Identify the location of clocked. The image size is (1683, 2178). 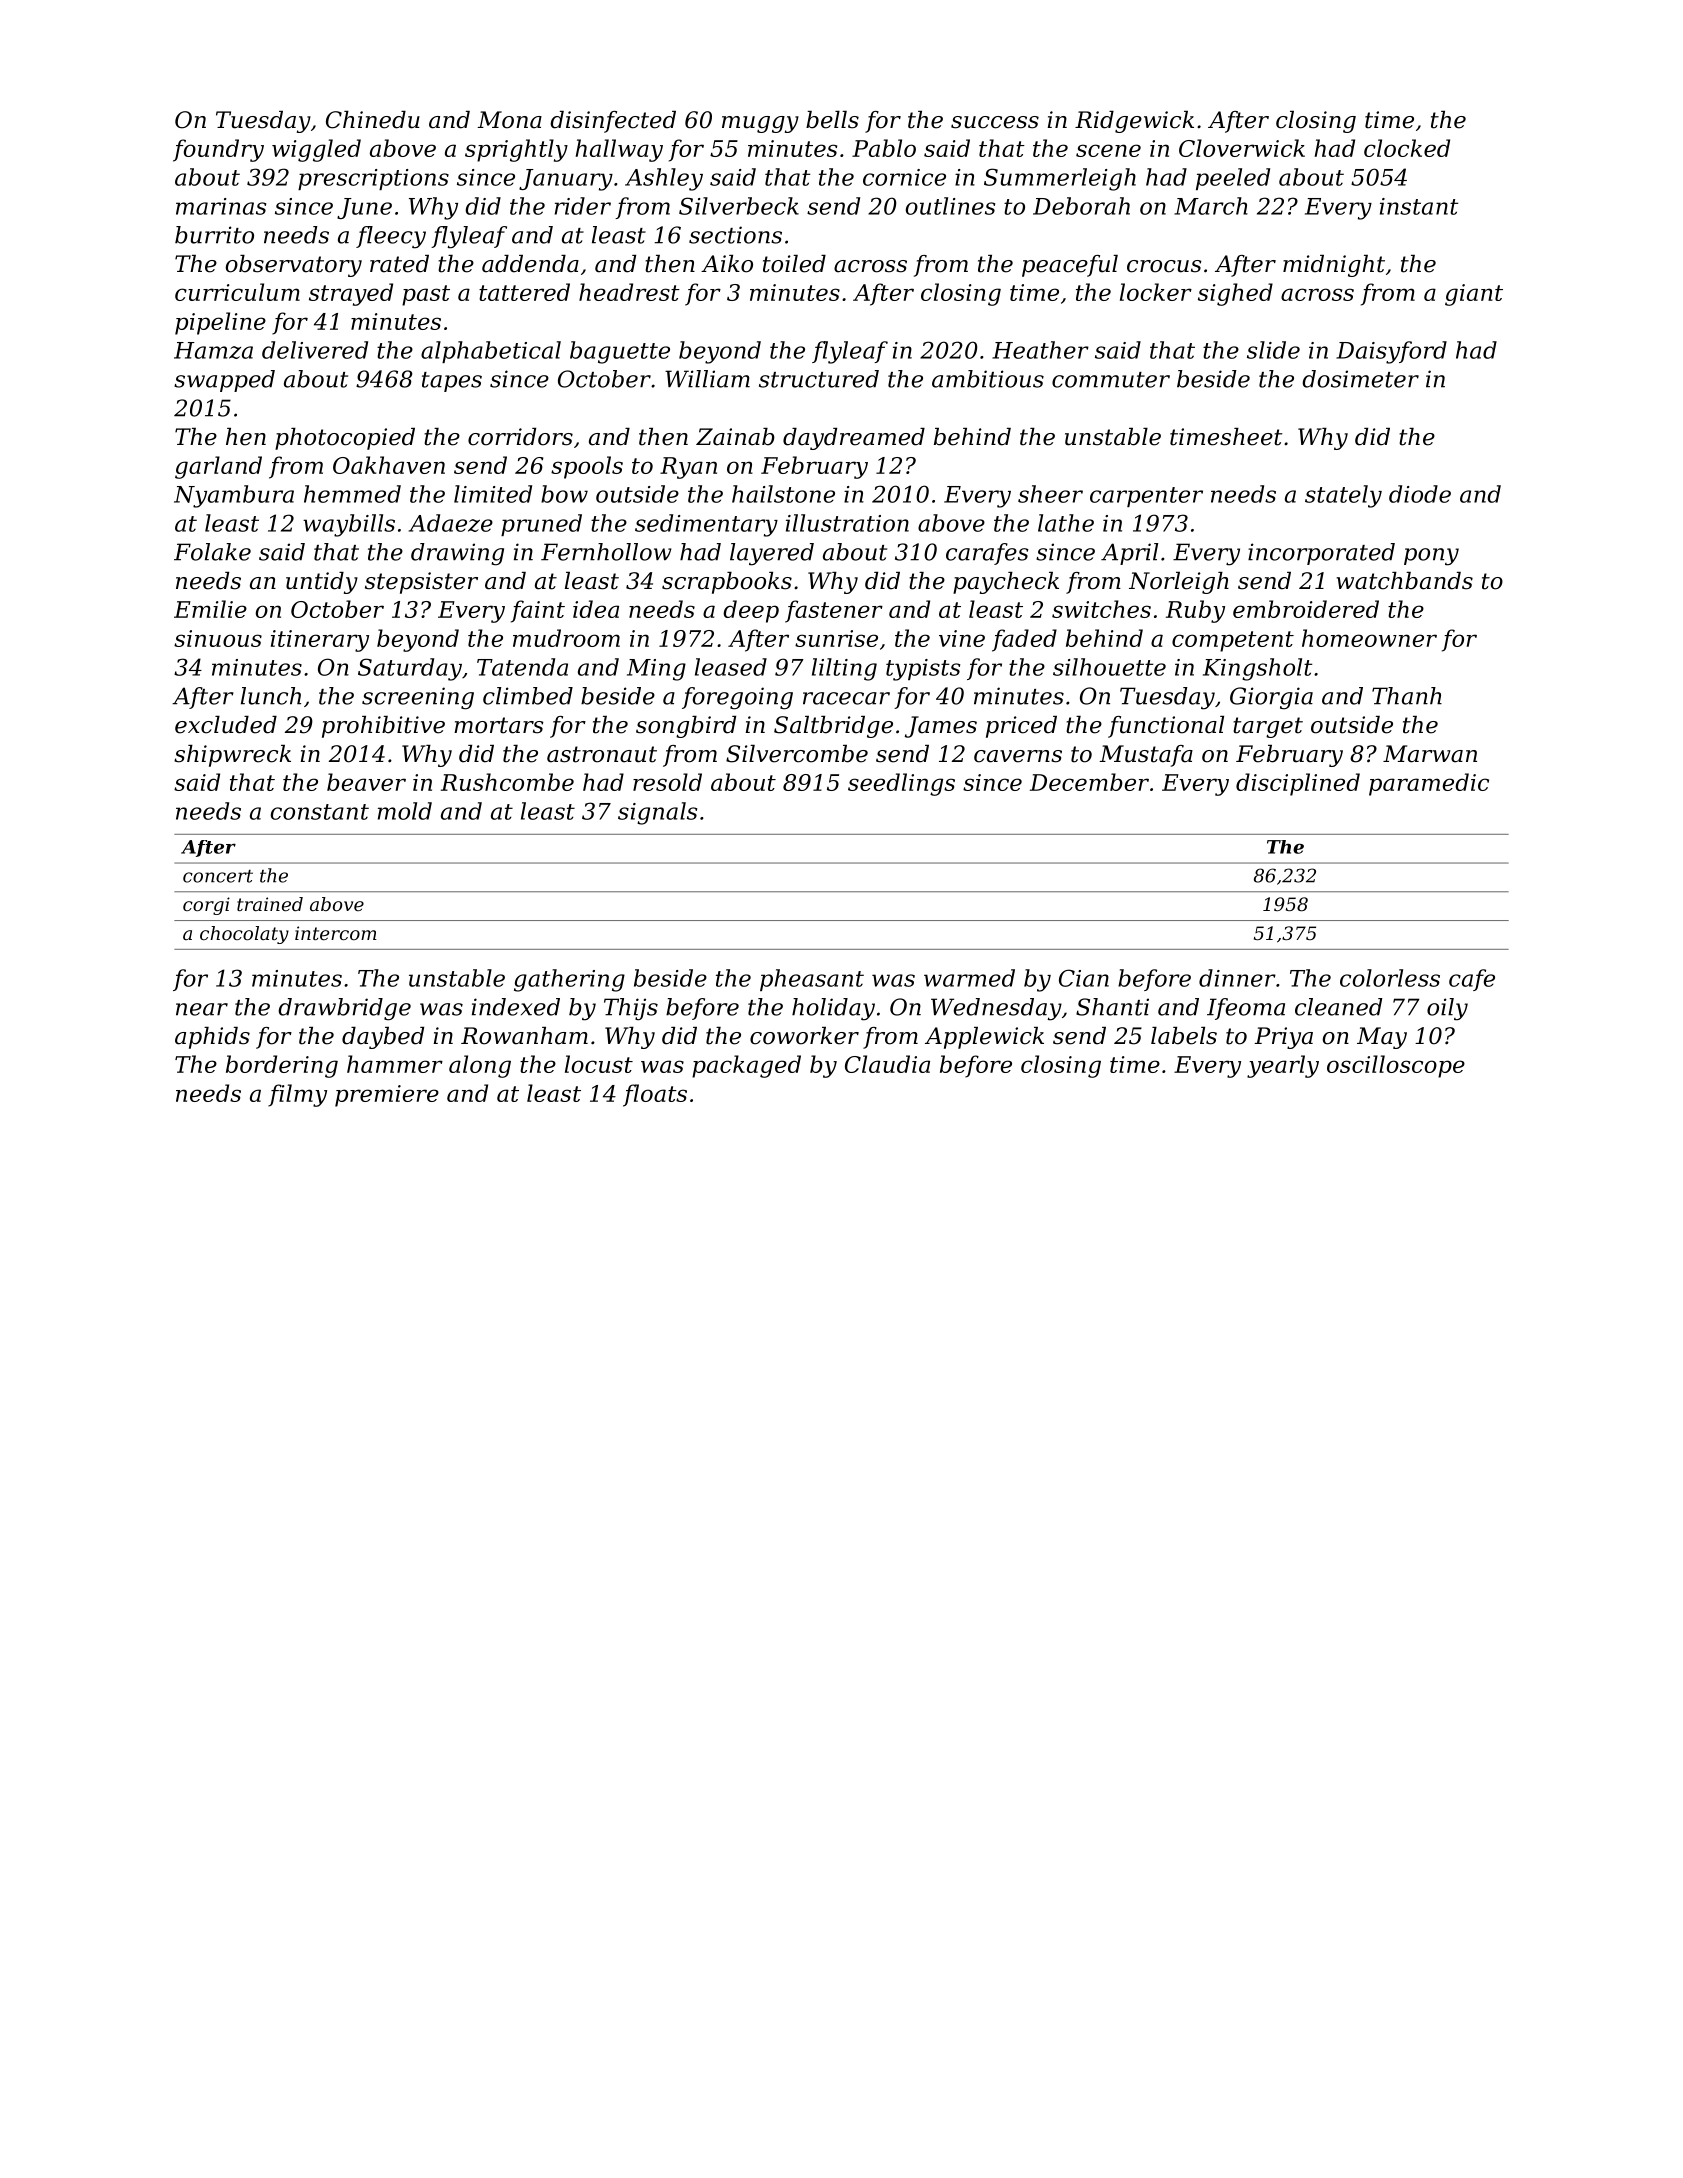
(1407, 148).
